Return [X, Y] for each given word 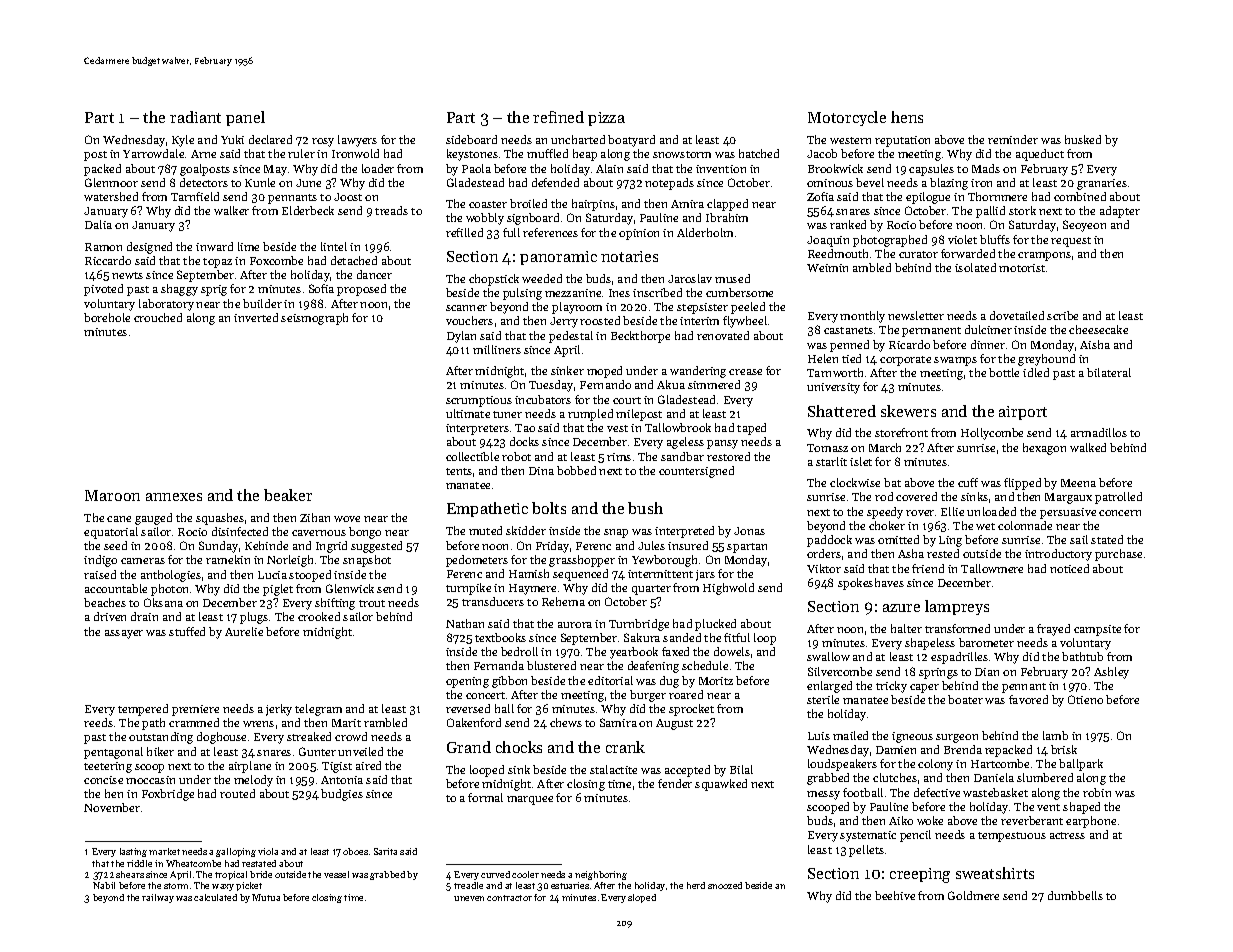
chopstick [494, 280]
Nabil [104, 885]
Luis [819, 736]
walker [231, 210]
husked [1083, 139]
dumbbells [1075, 895]
